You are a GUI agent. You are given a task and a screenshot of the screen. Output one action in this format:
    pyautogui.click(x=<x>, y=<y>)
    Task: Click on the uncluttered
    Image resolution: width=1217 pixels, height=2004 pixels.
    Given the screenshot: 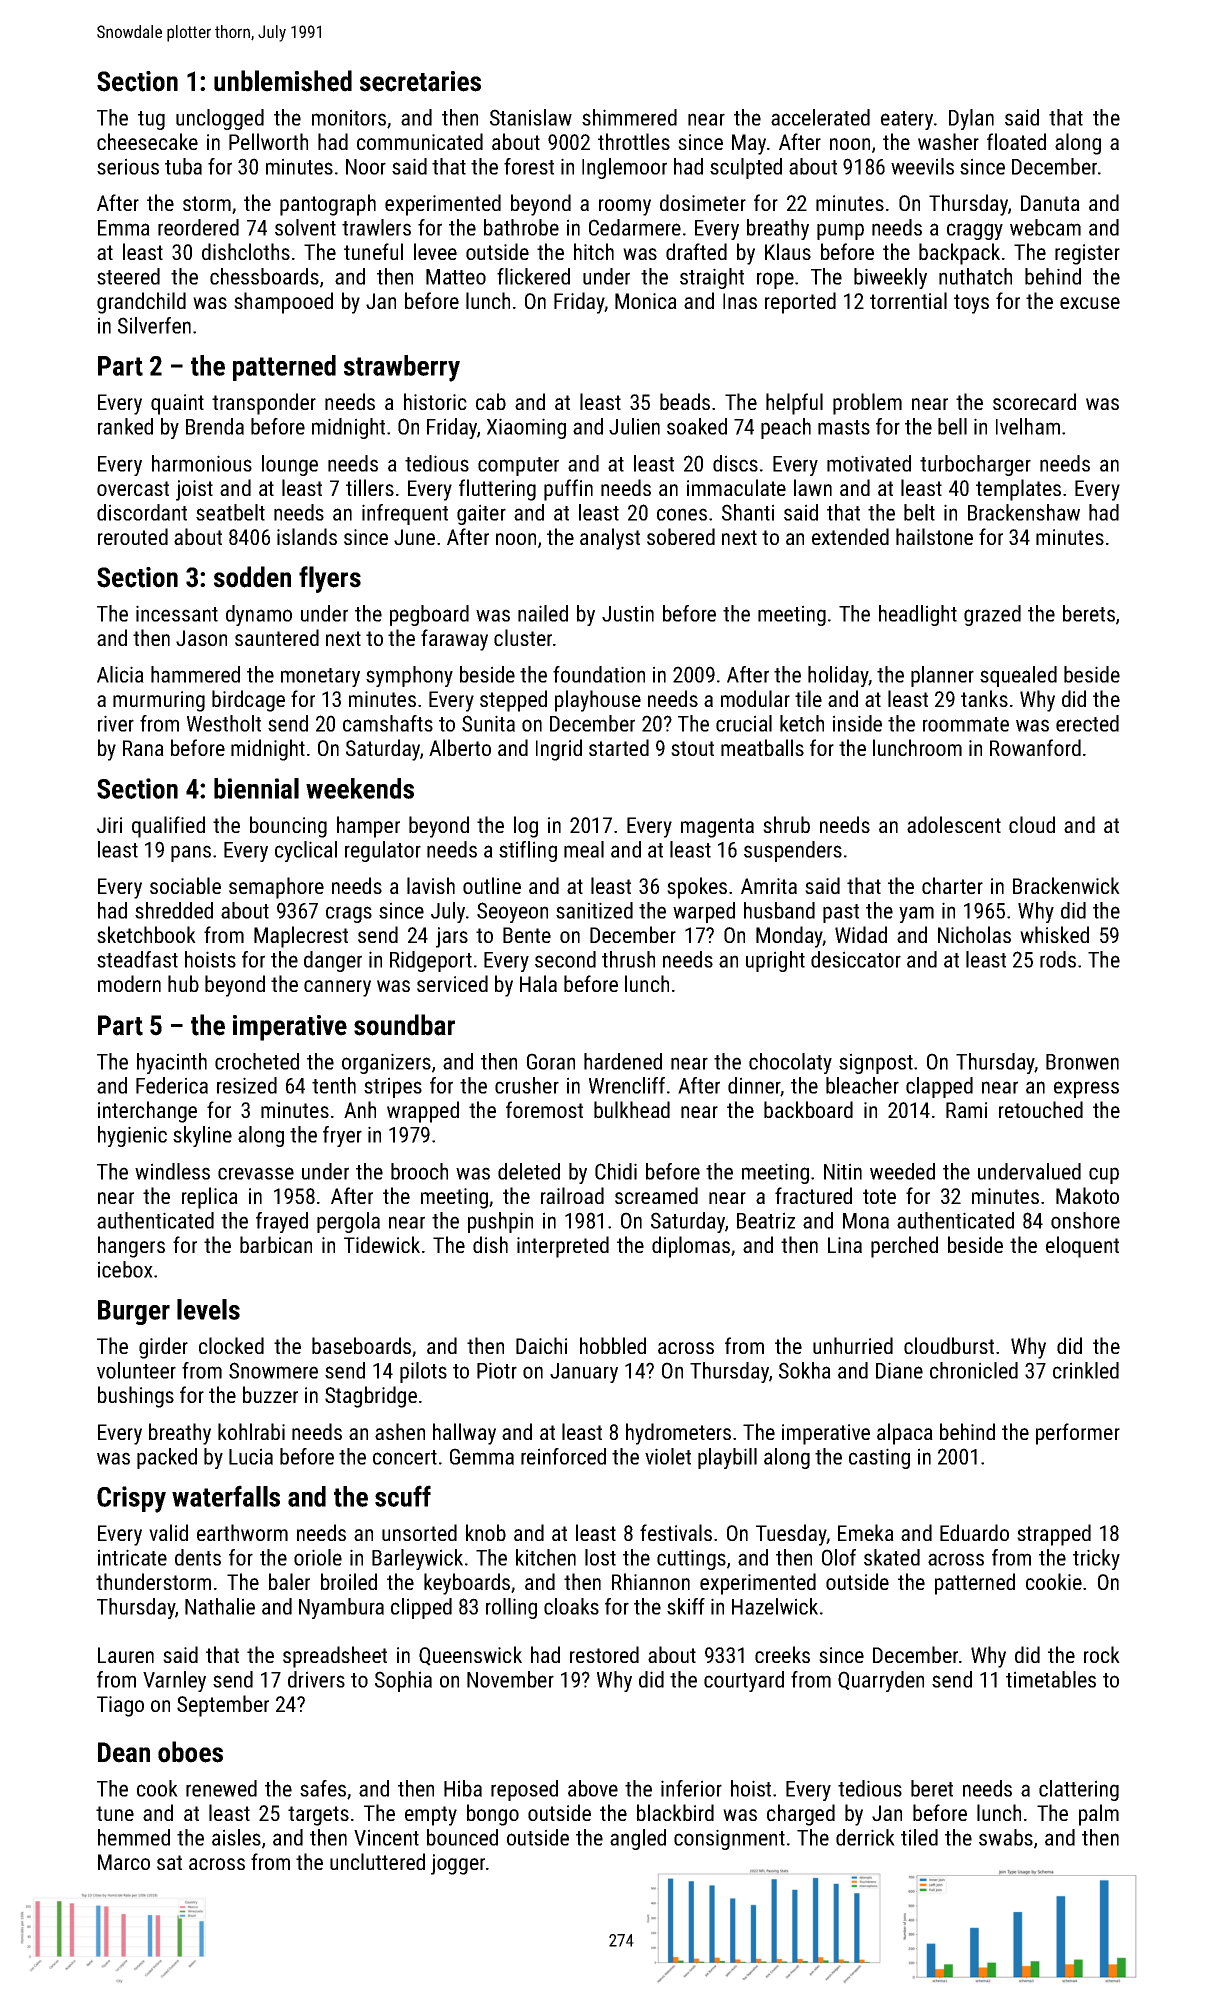 What is the action you would take?
    pyautogui.click(x=377, y=1861)
